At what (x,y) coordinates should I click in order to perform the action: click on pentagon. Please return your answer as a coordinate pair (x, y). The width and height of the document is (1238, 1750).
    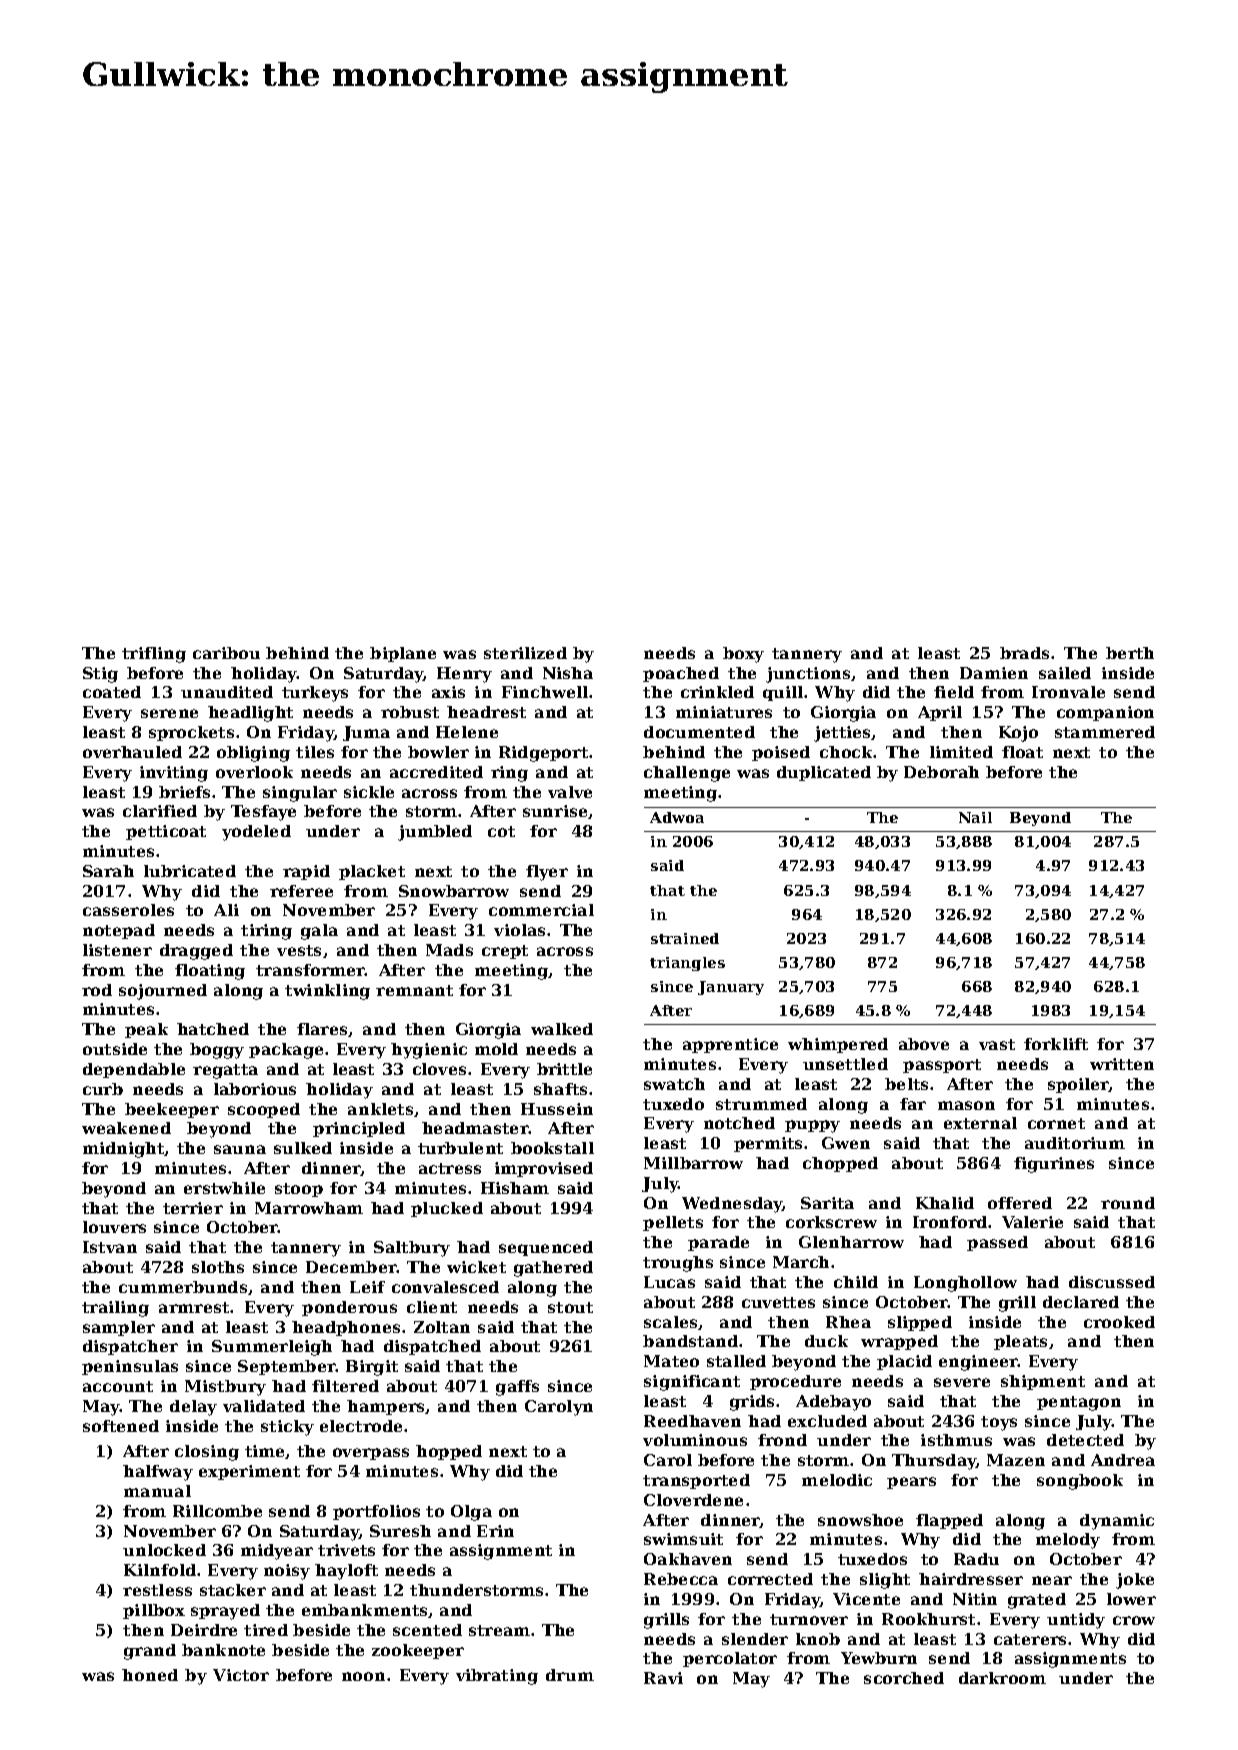
    Looking at the image, I should click on (1079, 1403).
